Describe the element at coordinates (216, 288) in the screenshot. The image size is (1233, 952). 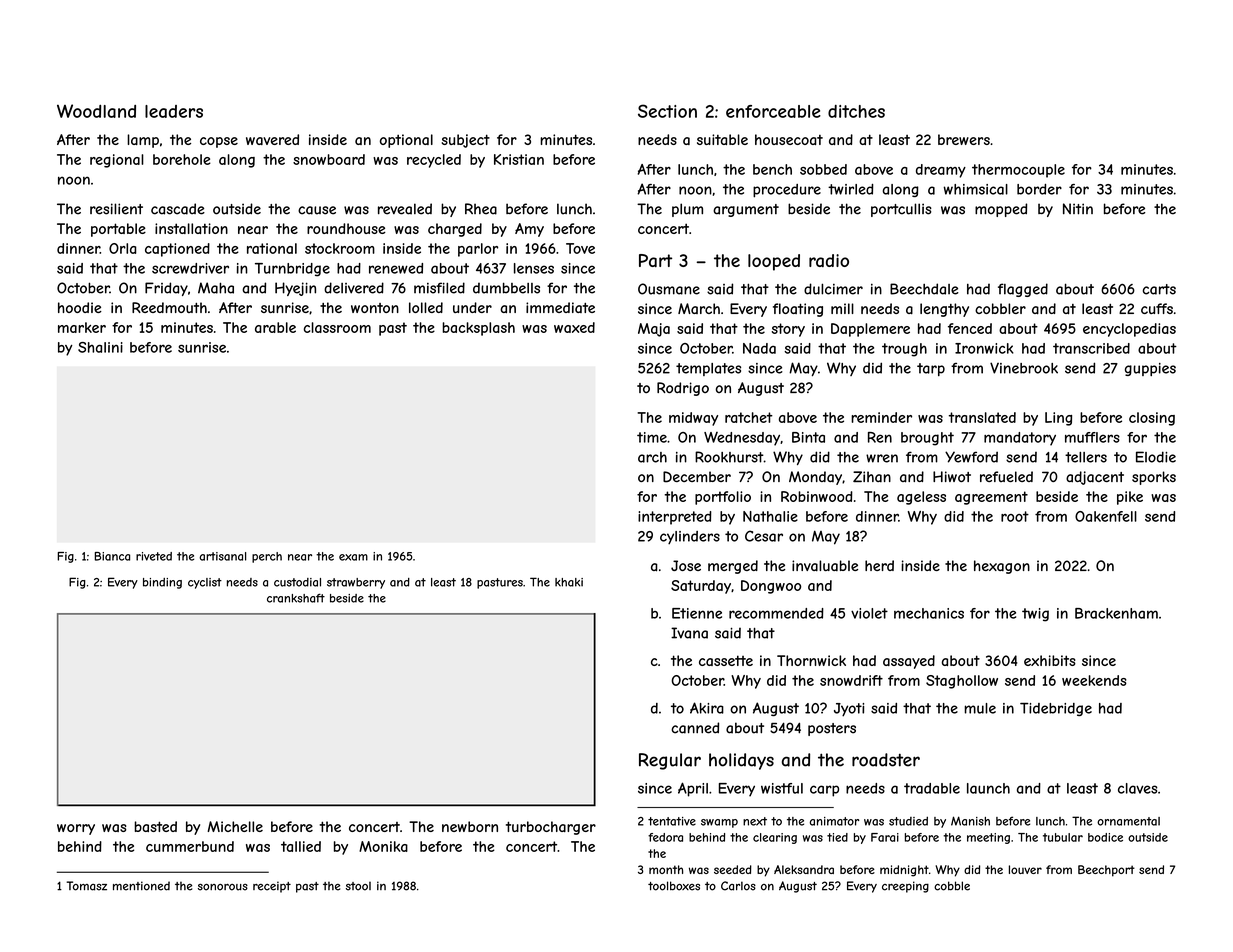
I see `Maha` at that location.
